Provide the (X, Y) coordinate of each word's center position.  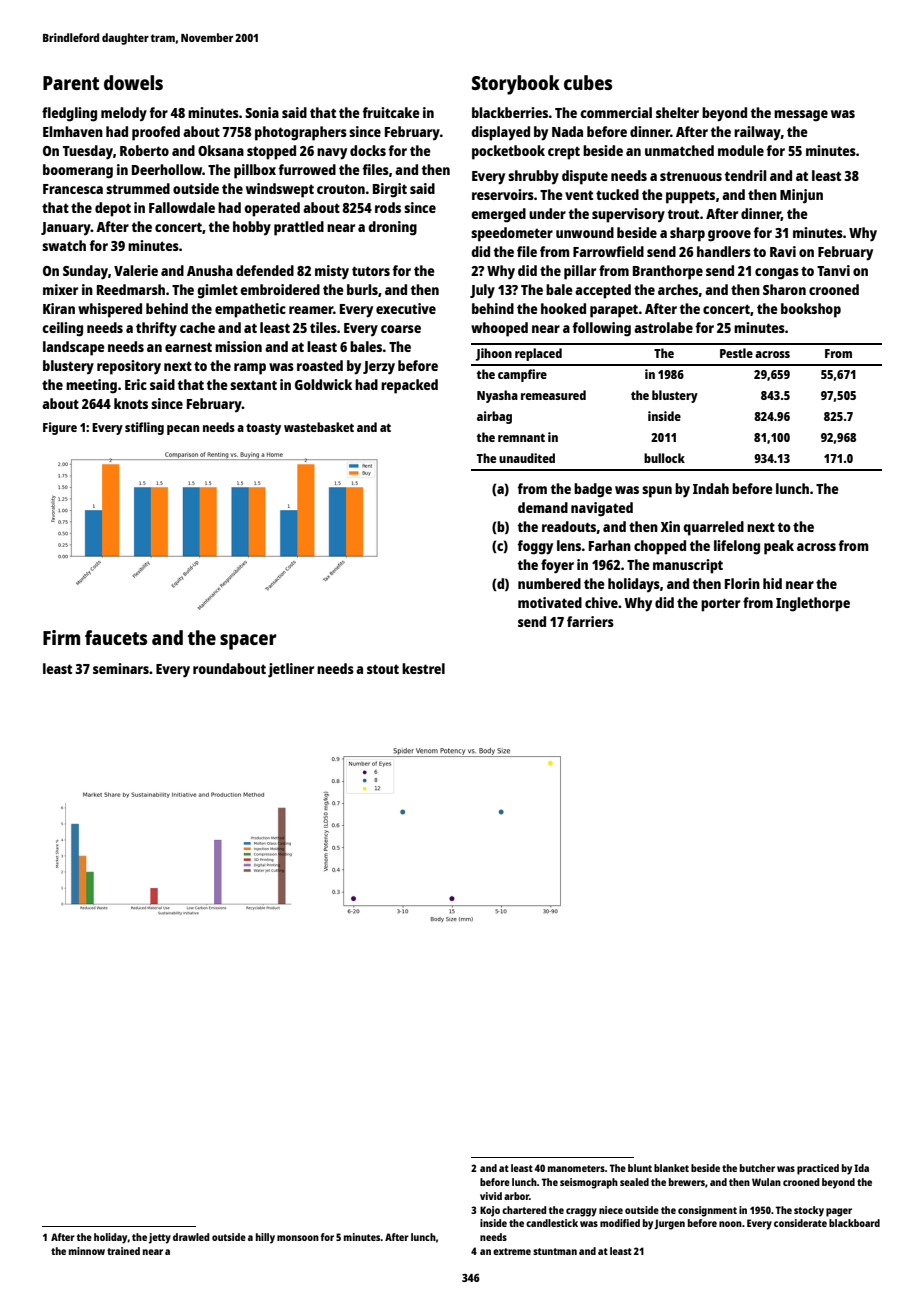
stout (383, 669)
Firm (61, 637)
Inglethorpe (813, 604)
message (801, 116)
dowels (133, 82)
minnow (87, 1251)
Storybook (516, 85)
